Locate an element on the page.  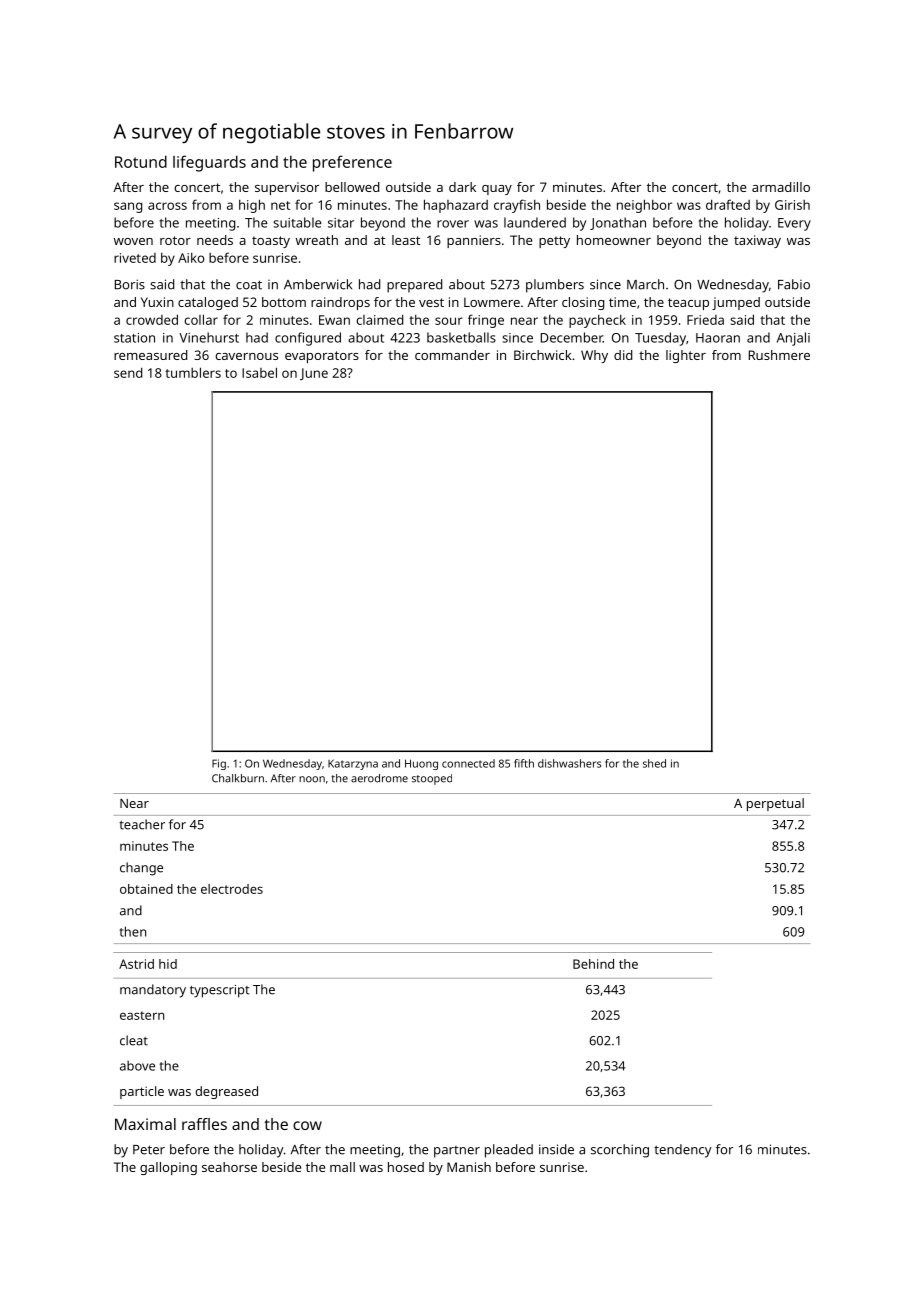
Isabel is located at coordinates (259, 372).
